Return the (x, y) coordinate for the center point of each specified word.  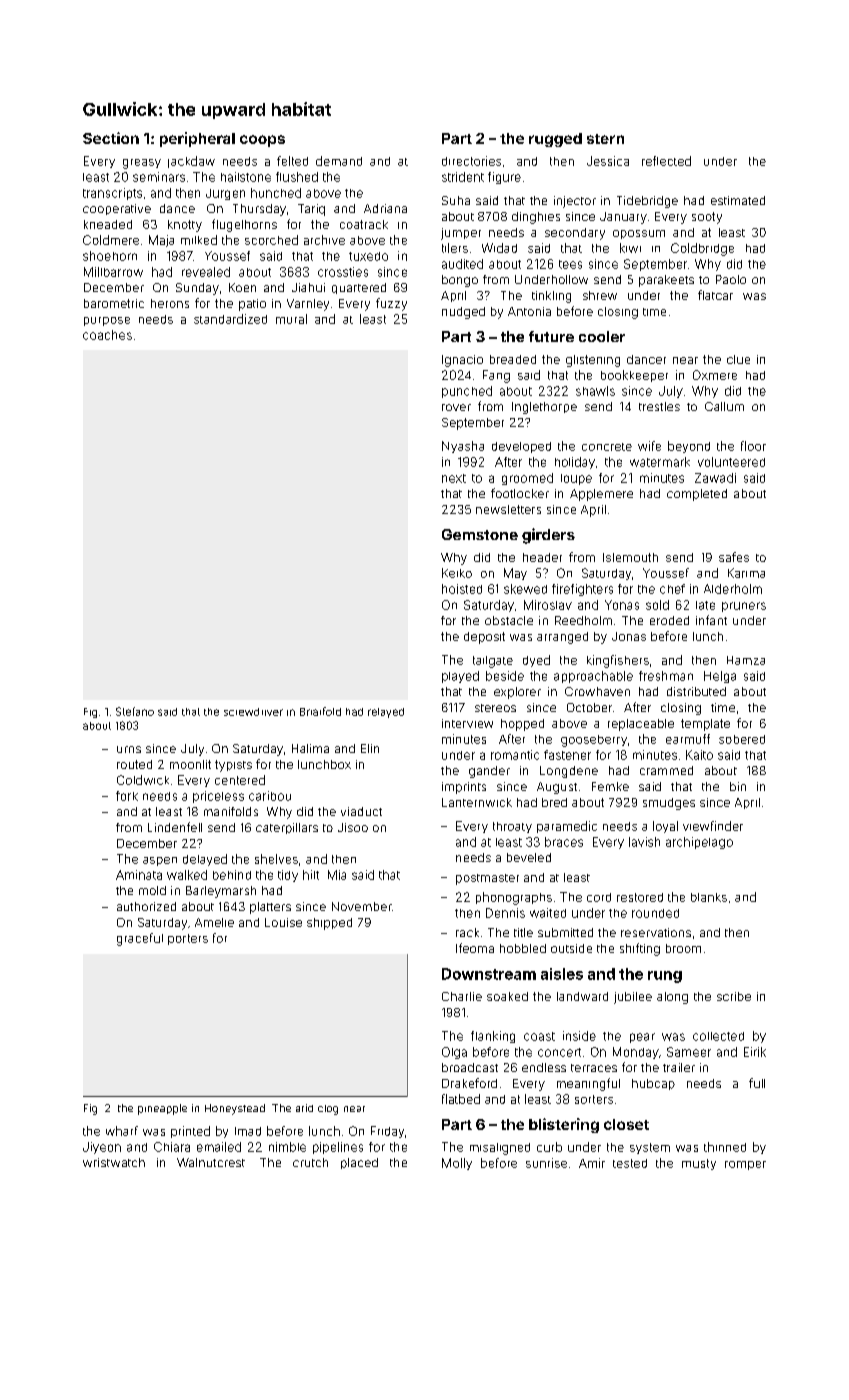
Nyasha (463, 447)
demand (339, 161)
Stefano (135, 711)
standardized (230, 319)
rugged (555, 140)
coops (262, 141)
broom (683, 948)
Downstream (489, 974)
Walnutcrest (211, 1162)
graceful (140, 939)
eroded (669, 620)
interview (467, 723)
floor (753, 446)
